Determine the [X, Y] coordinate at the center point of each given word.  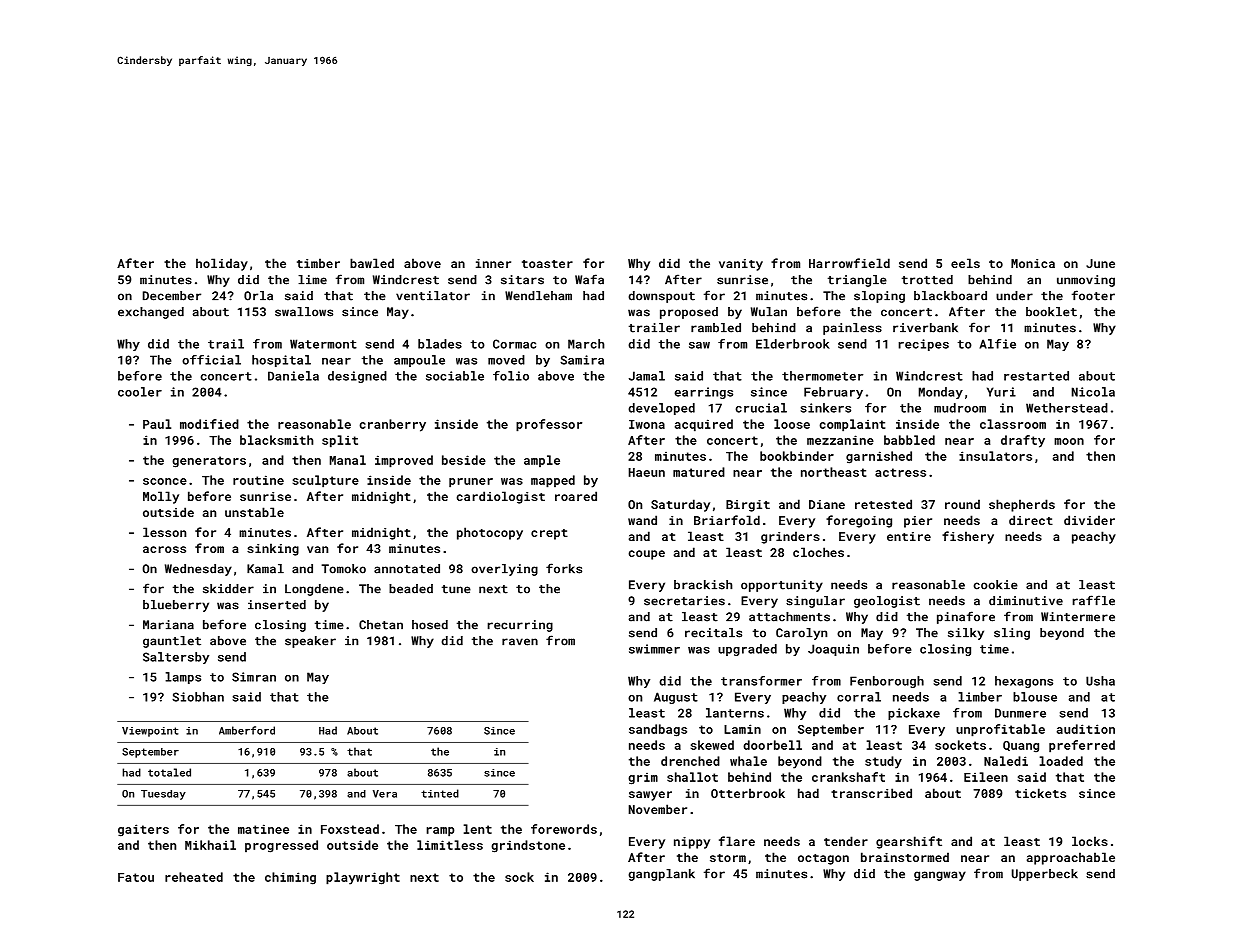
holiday [222, 264]
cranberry [392, 425]
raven [520, 642]
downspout [661, 297]
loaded [1061, 761]
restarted [1036, 376]
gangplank [661, 875]
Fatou [136, 877]
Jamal [647, 376]
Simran [254, 677]
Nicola [1093, 392]
